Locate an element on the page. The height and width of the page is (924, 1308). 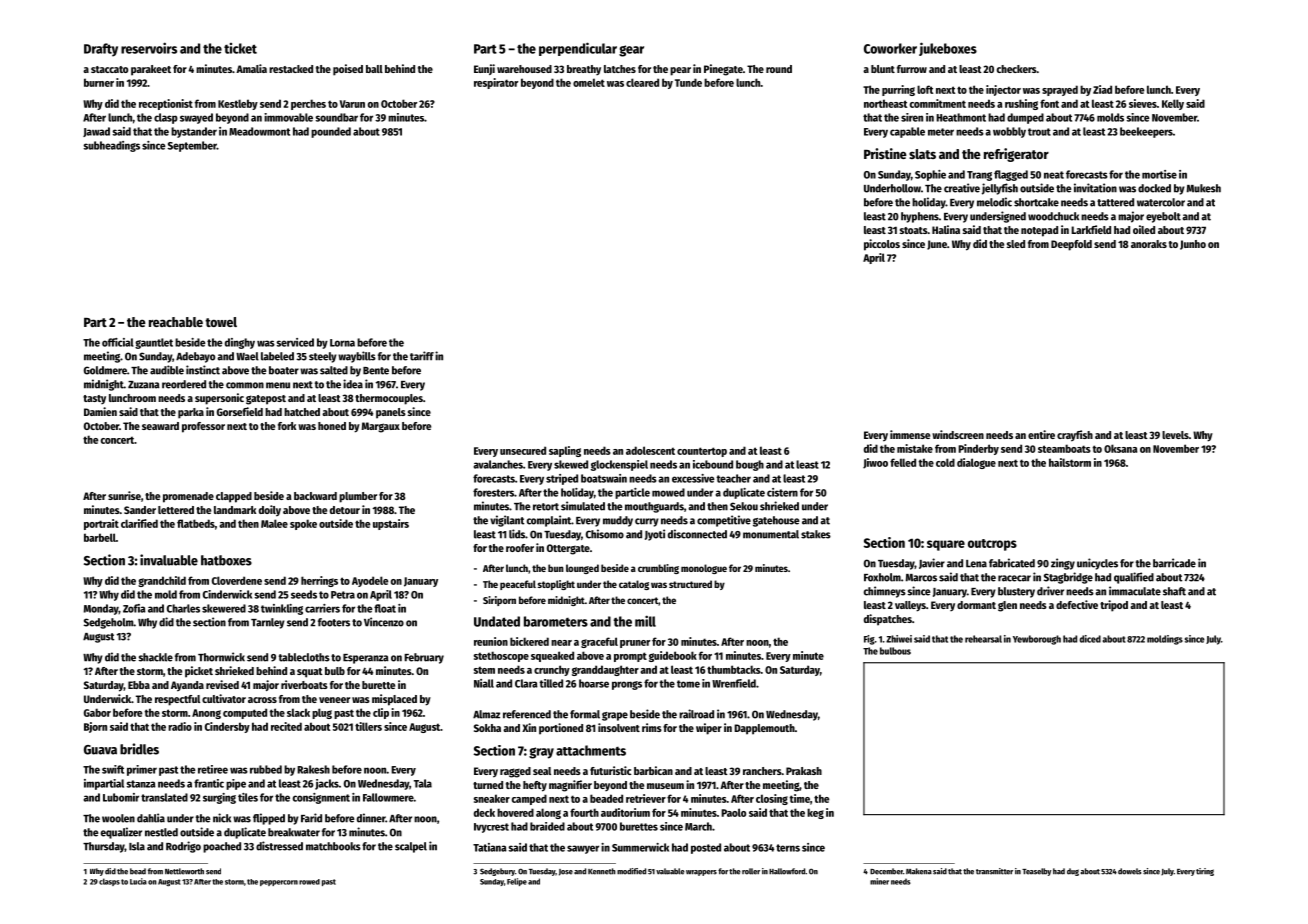
Bjorn is located at coordinates (95, 727).
